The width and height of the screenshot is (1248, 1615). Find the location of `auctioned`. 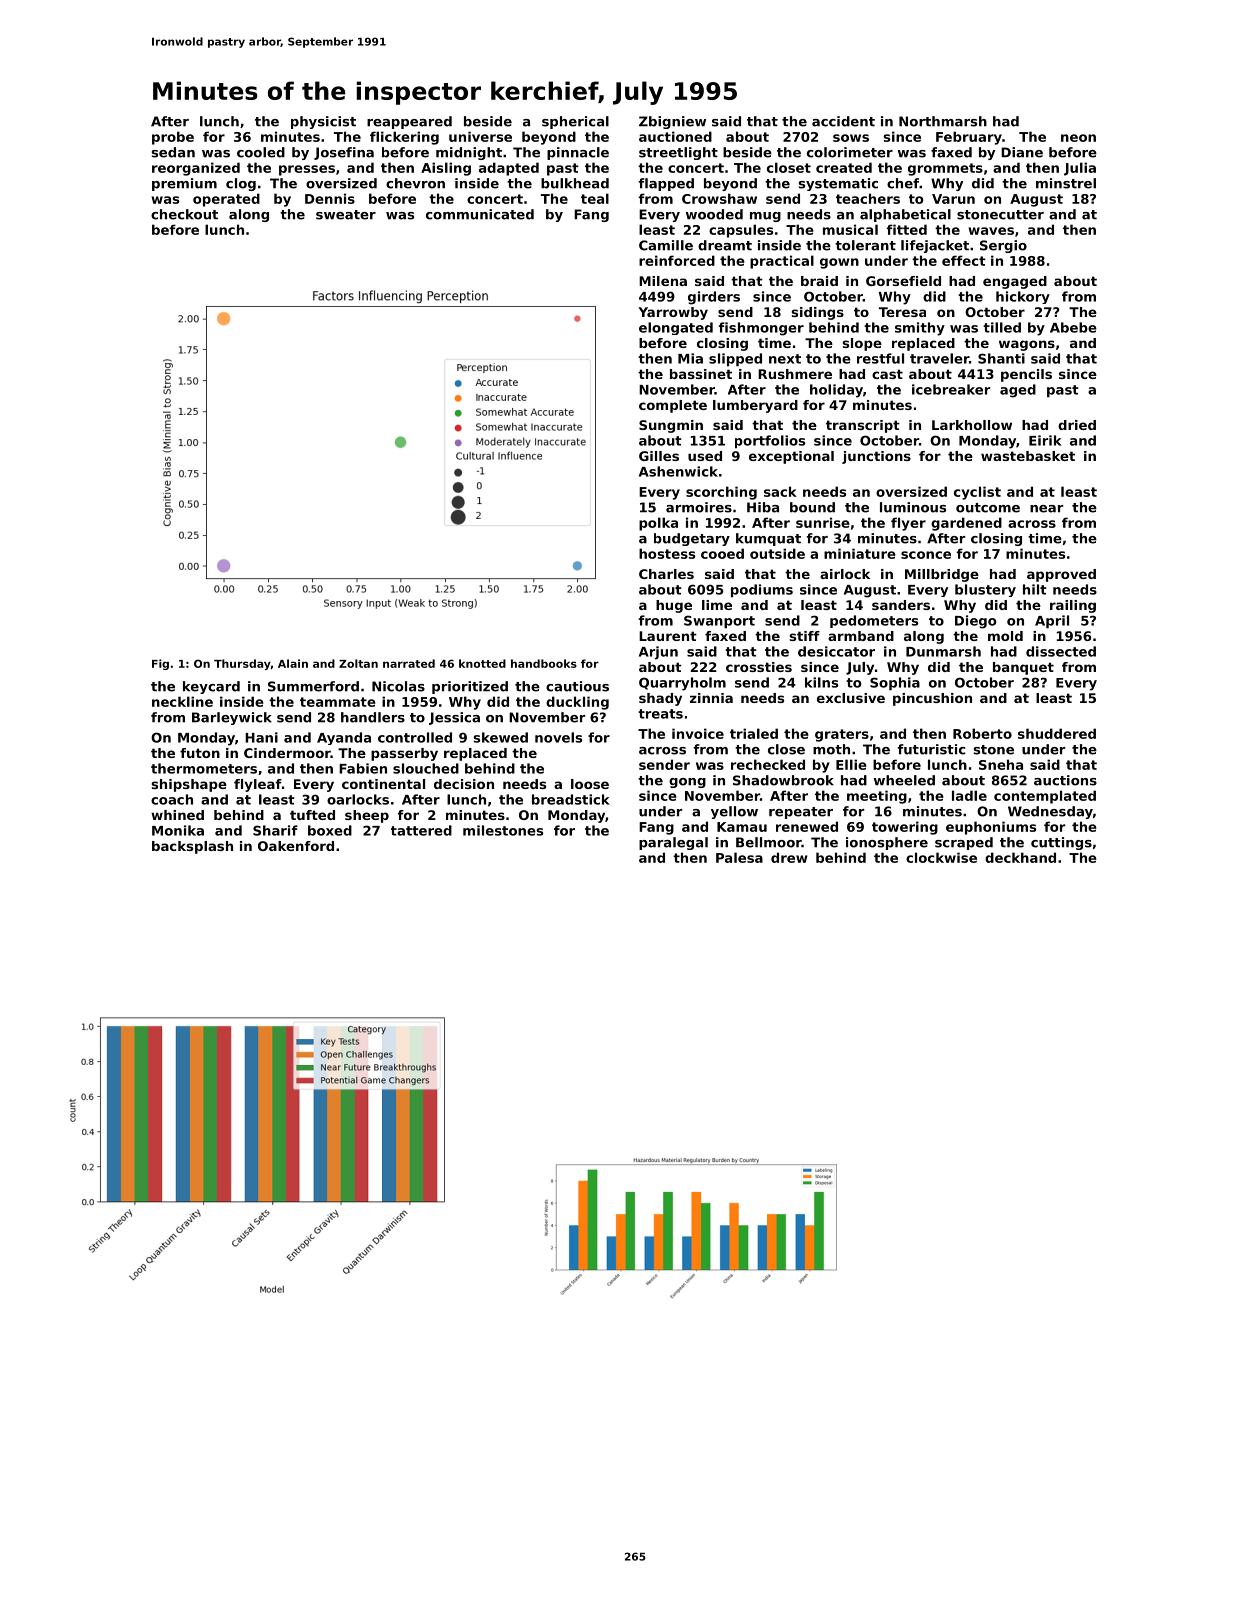

auctioned is located at coordinates (675, 136).
